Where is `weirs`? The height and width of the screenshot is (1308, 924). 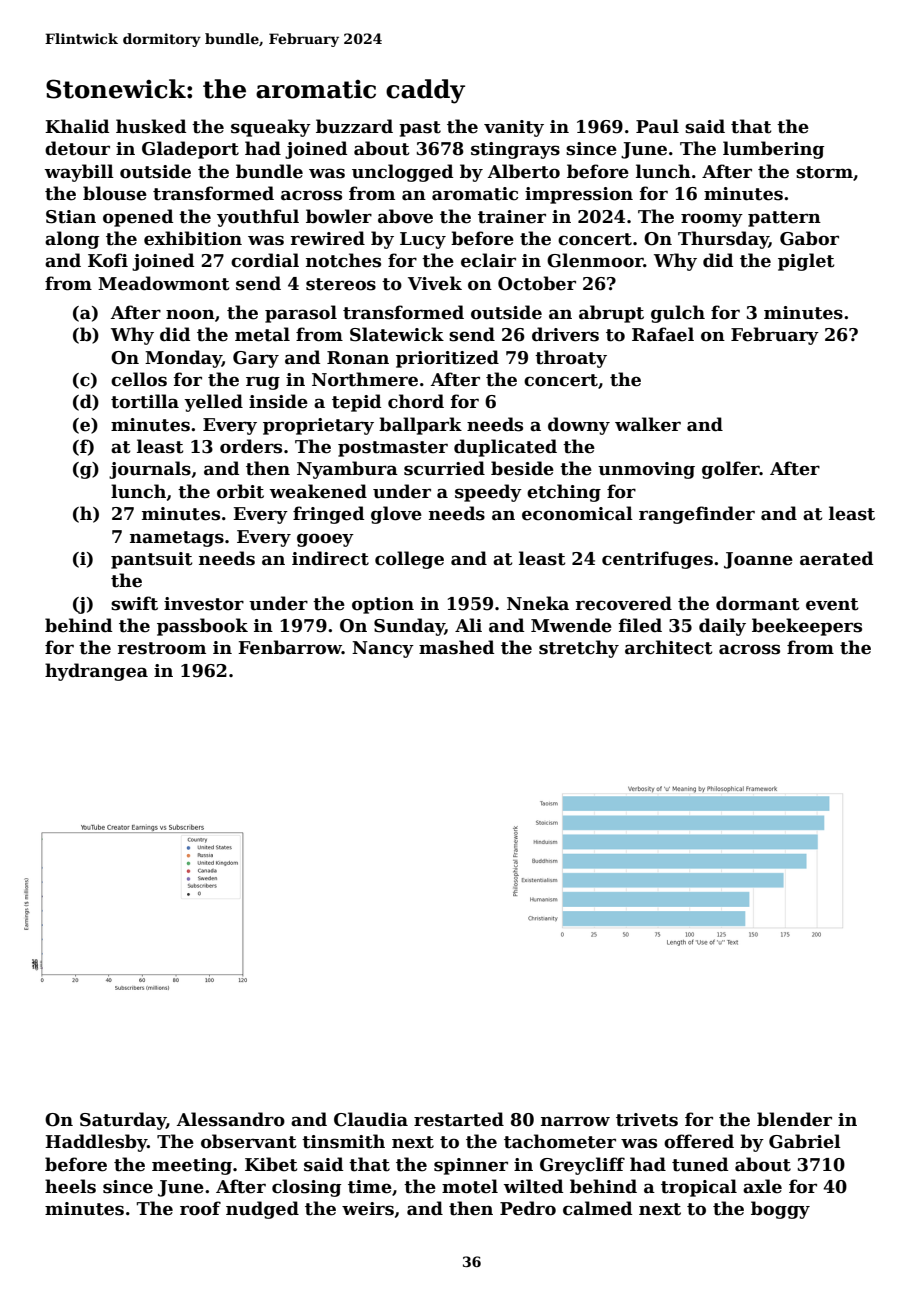
weirs is located at coordinates (368, 1209).
